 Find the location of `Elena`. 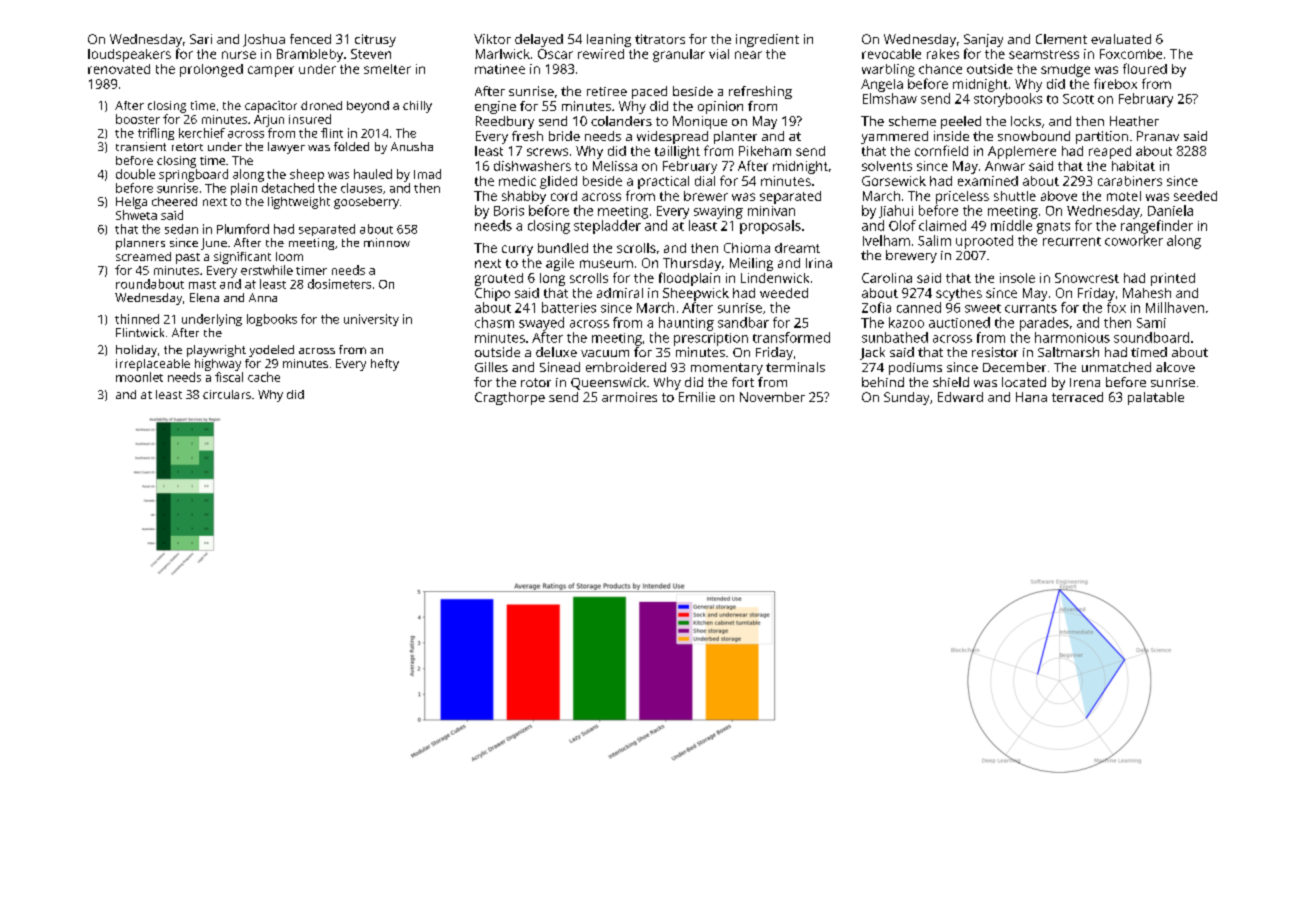

Elena is located at coordinates (204, 297).
